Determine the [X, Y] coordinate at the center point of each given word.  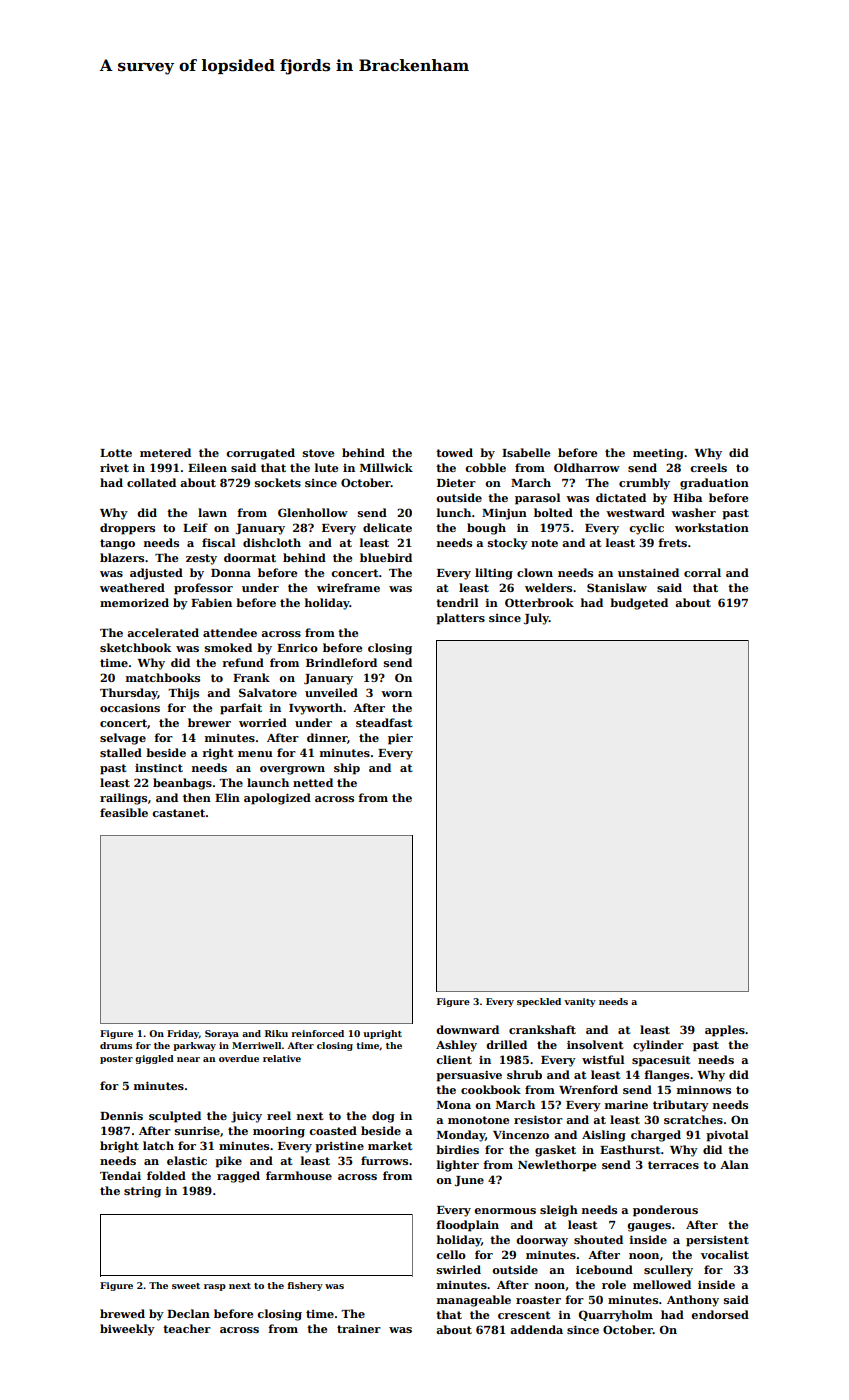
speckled [539, 1002]
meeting [658, 454]
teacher [187, 1328]
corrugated [260, 454]
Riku [276, 1033]
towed [454, 452]
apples [725, 1031]
